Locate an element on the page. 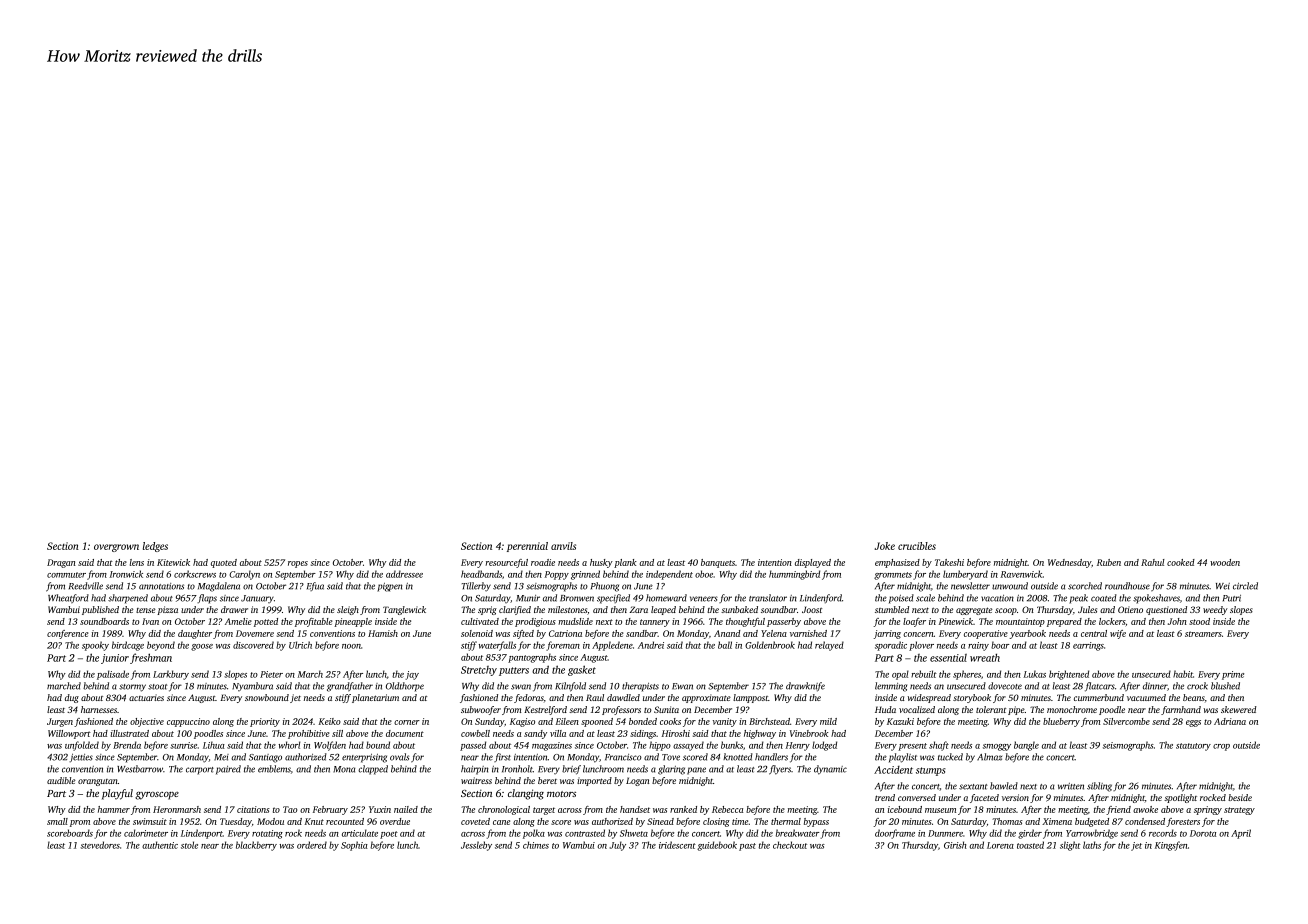 This image has width=1308, height=924. sharpened is located at coordinates (128, 599).
